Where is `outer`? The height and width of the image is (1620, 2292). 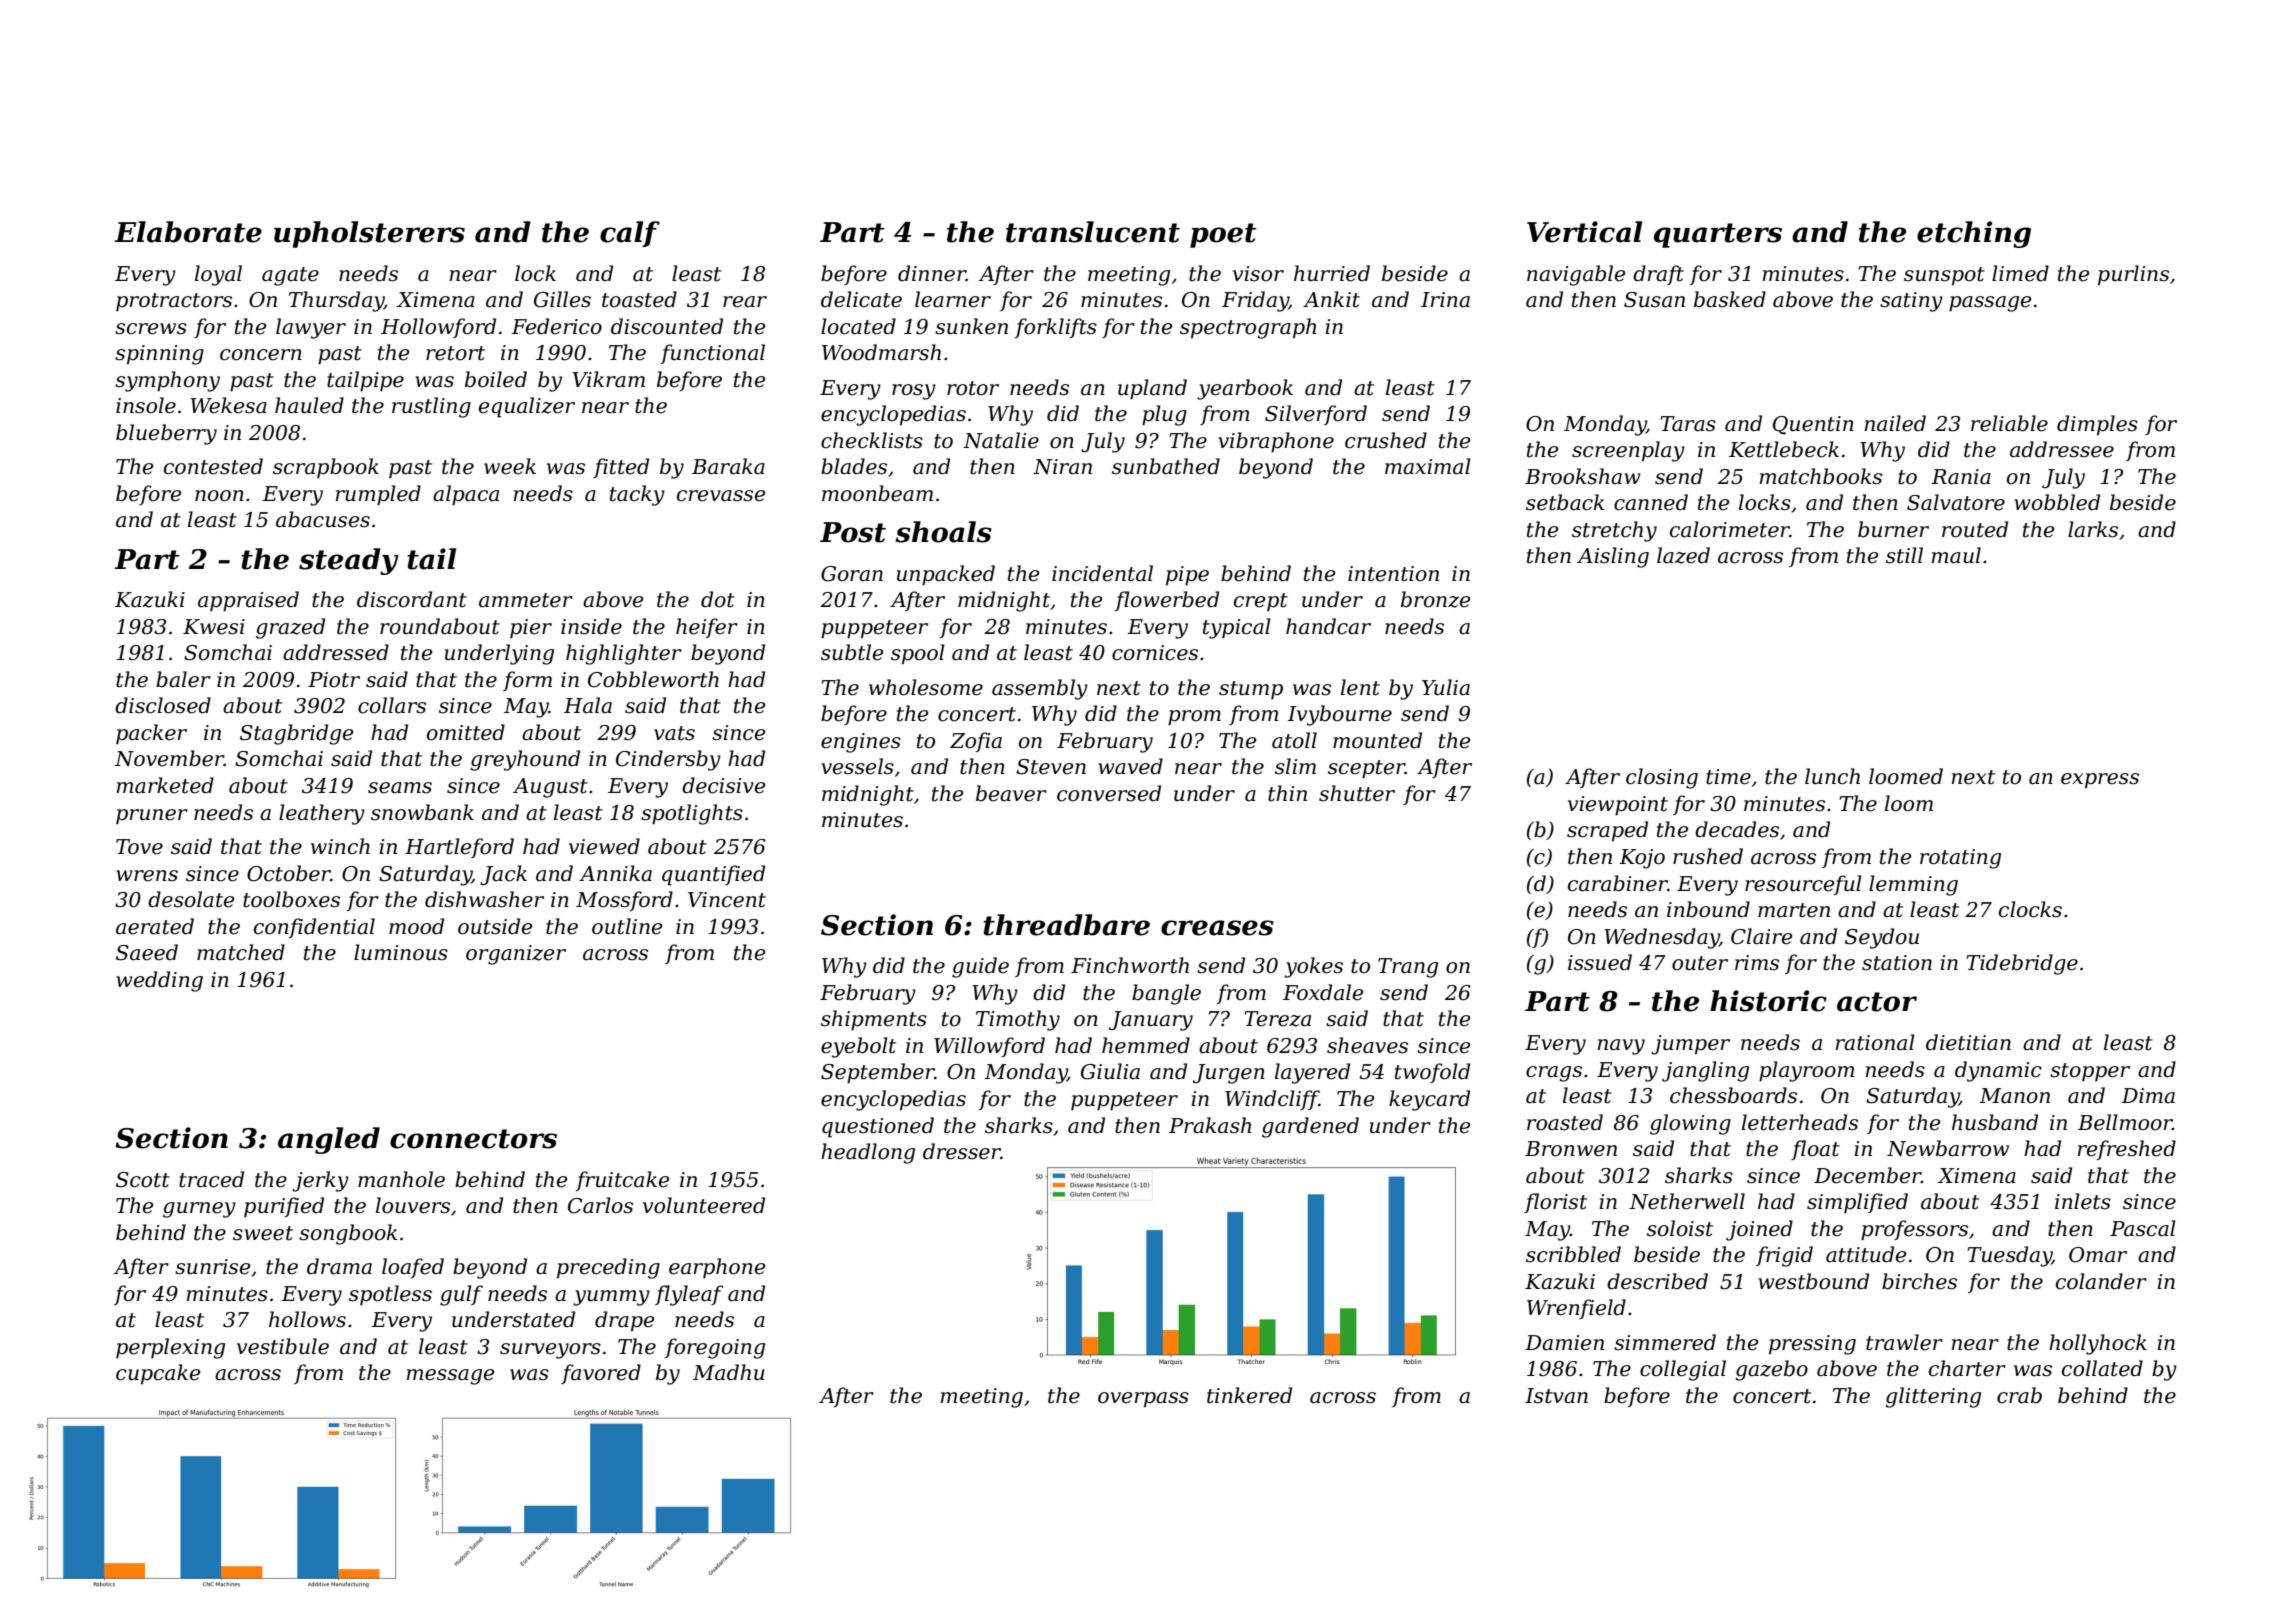 outer is located at coordinates (1700, 963).
